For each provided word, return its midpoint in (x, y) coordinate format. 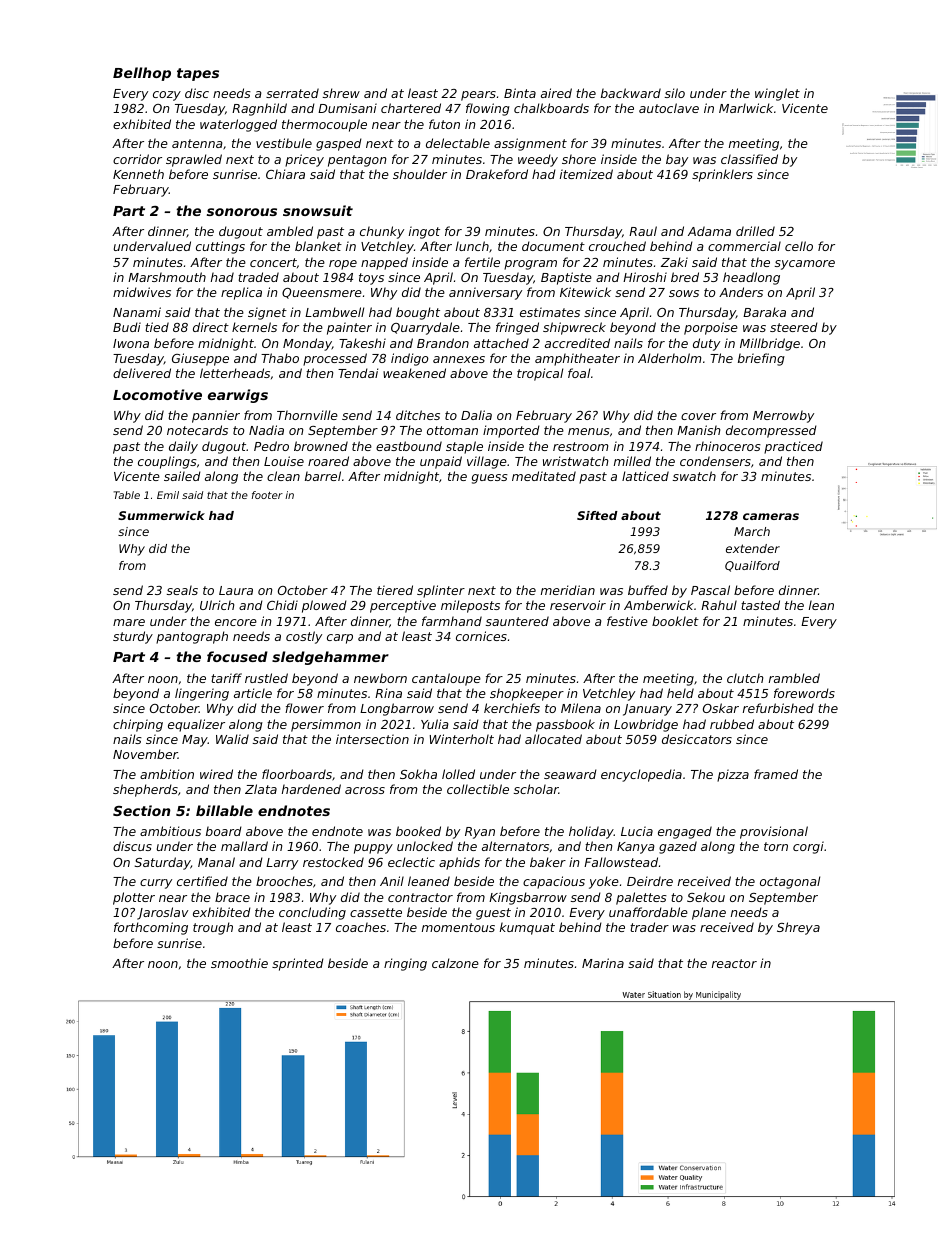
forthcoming (151, 928)
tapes (198, 74)
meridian (568, 590)
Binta (520, 93)
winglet (777, 94)
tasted (760, 605)
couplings (167, 462)
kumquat (527, 928)
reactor (734, 963)
